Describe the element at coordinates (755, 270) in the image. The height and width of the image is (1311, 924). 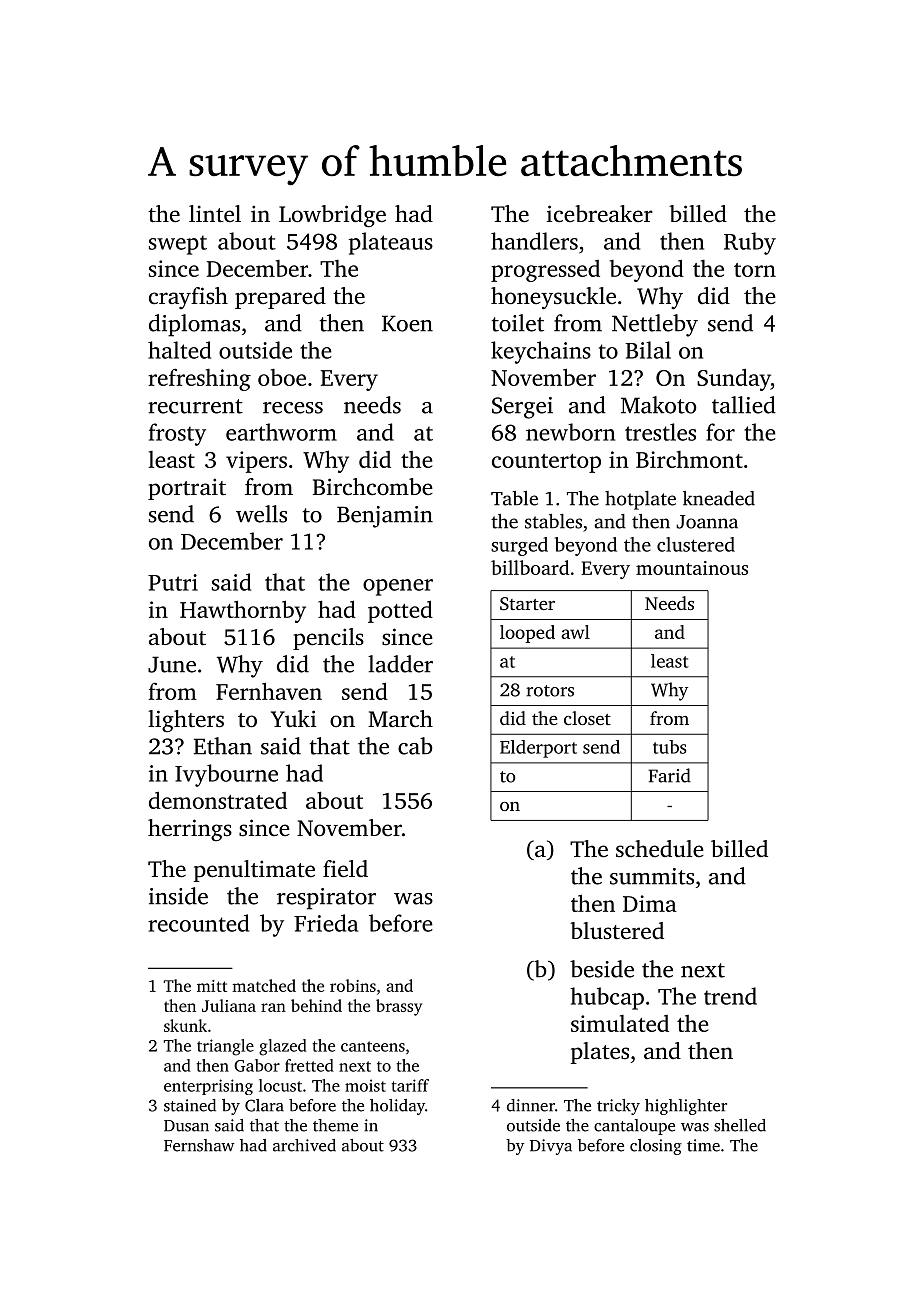
I see `torn` at that location.
